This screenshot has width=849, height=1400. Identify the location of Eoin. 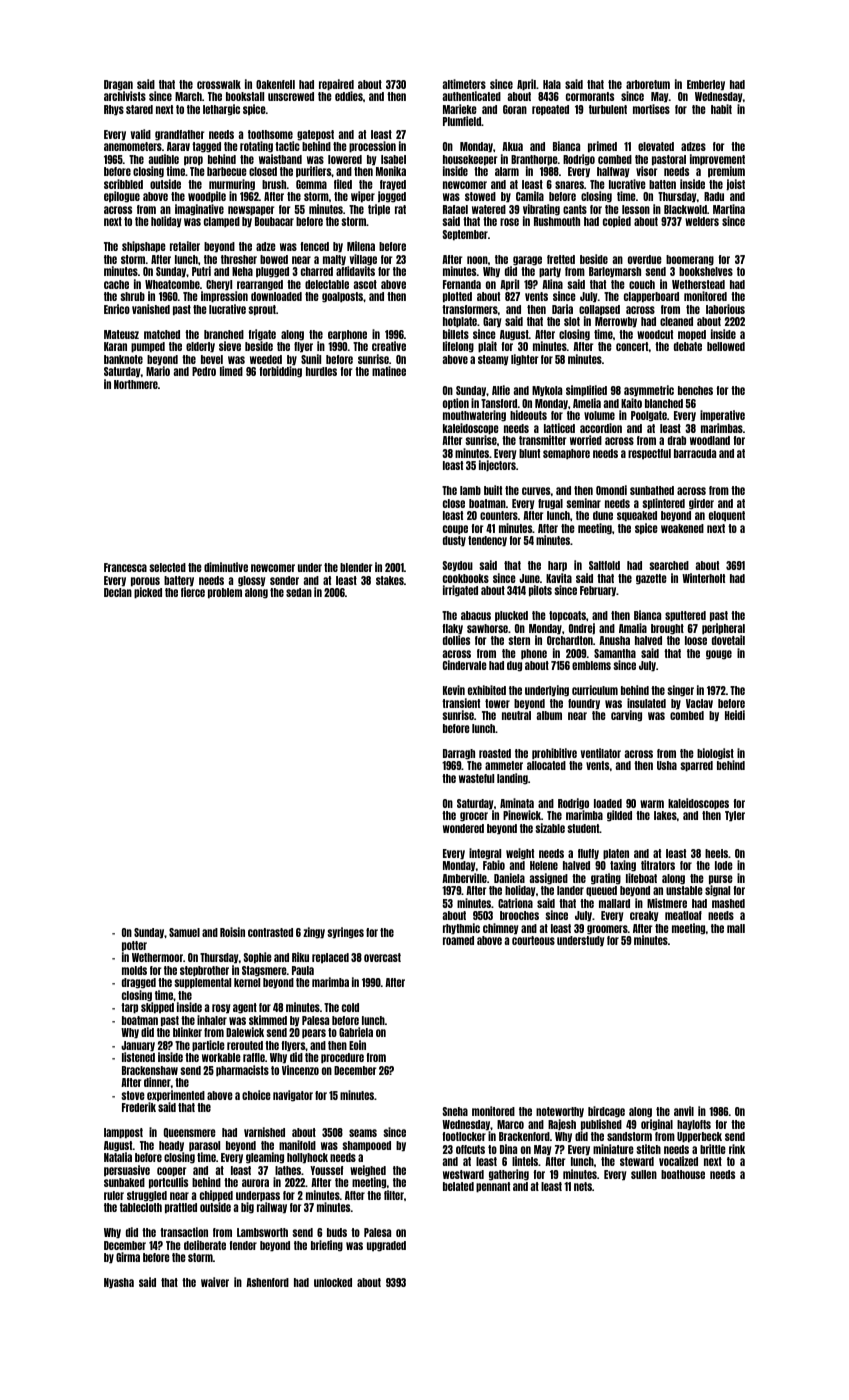
(357, 1045).
